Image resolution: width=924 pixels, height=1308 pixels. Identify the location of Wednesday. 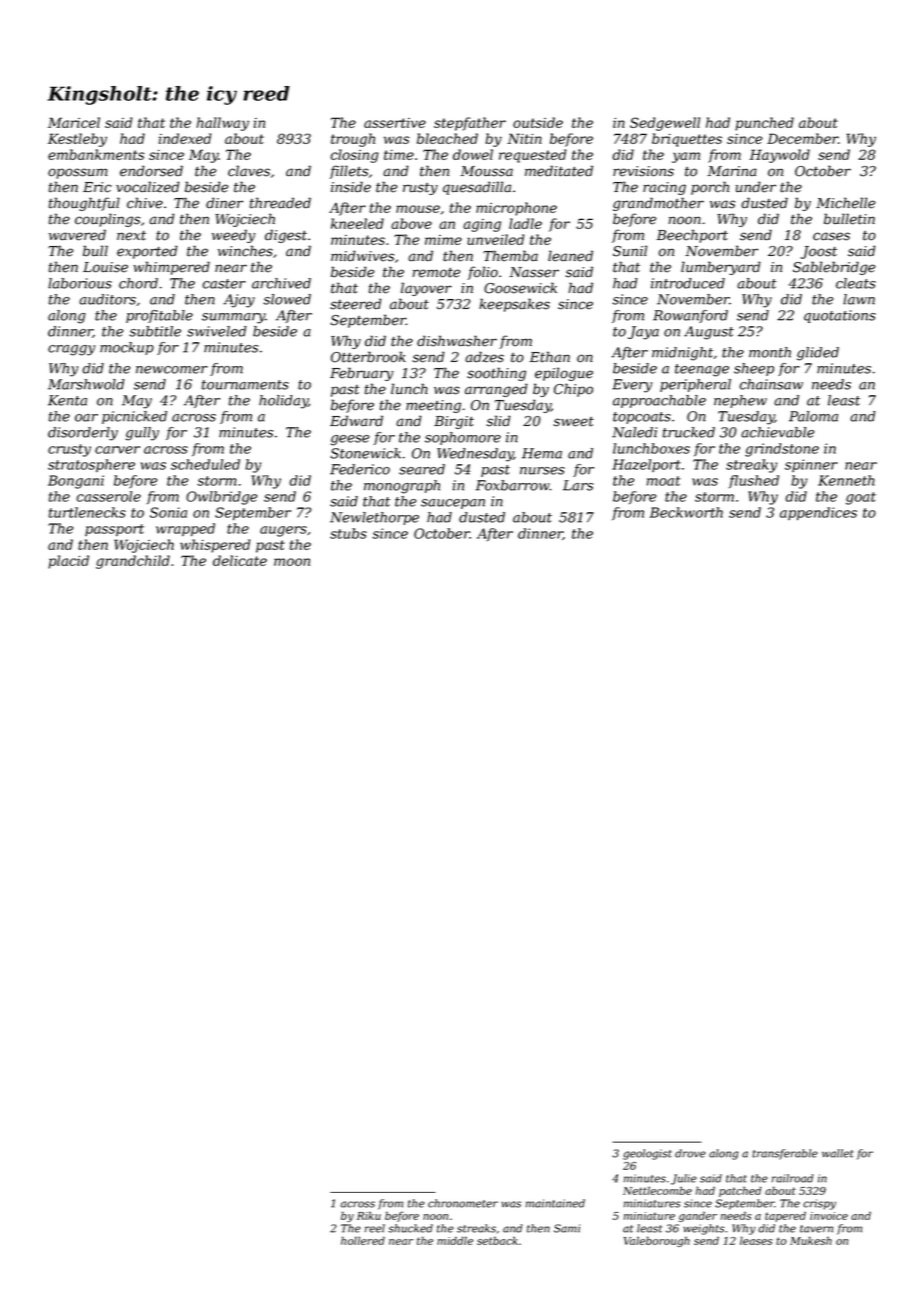
(475, 455).
